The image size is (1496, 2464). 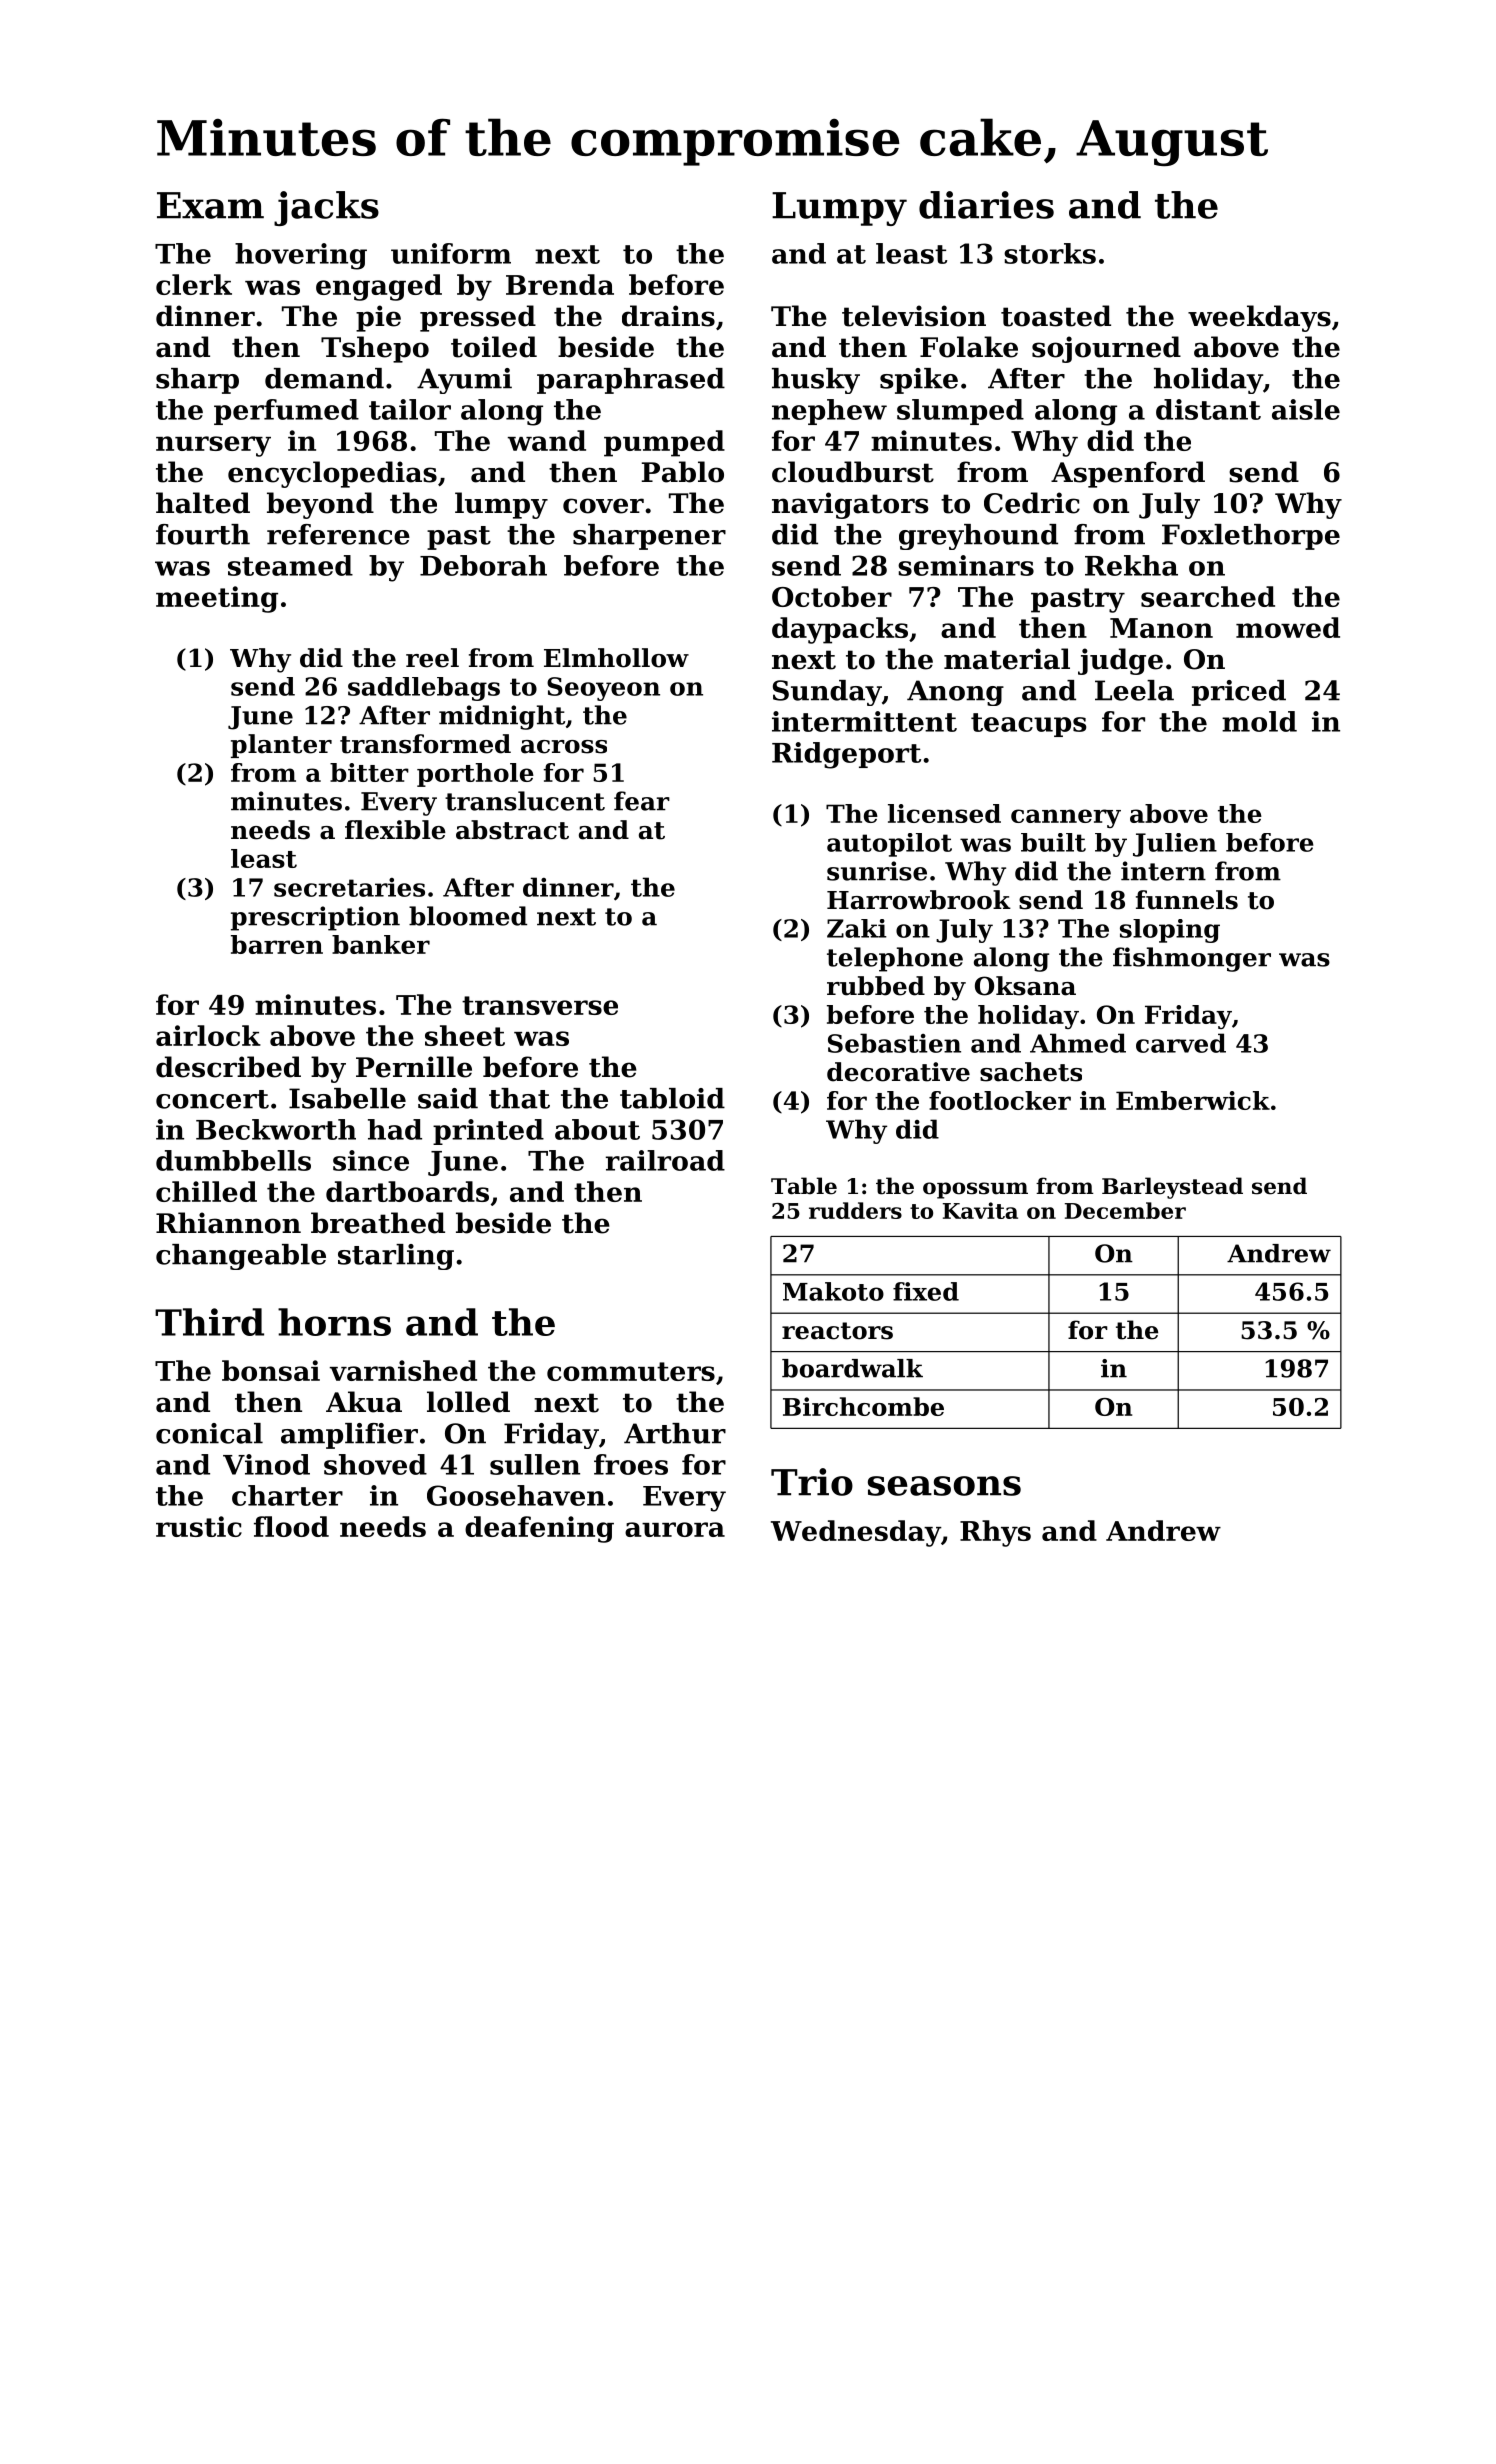 I want to click on Zaki, so click(x=857, y=928).
